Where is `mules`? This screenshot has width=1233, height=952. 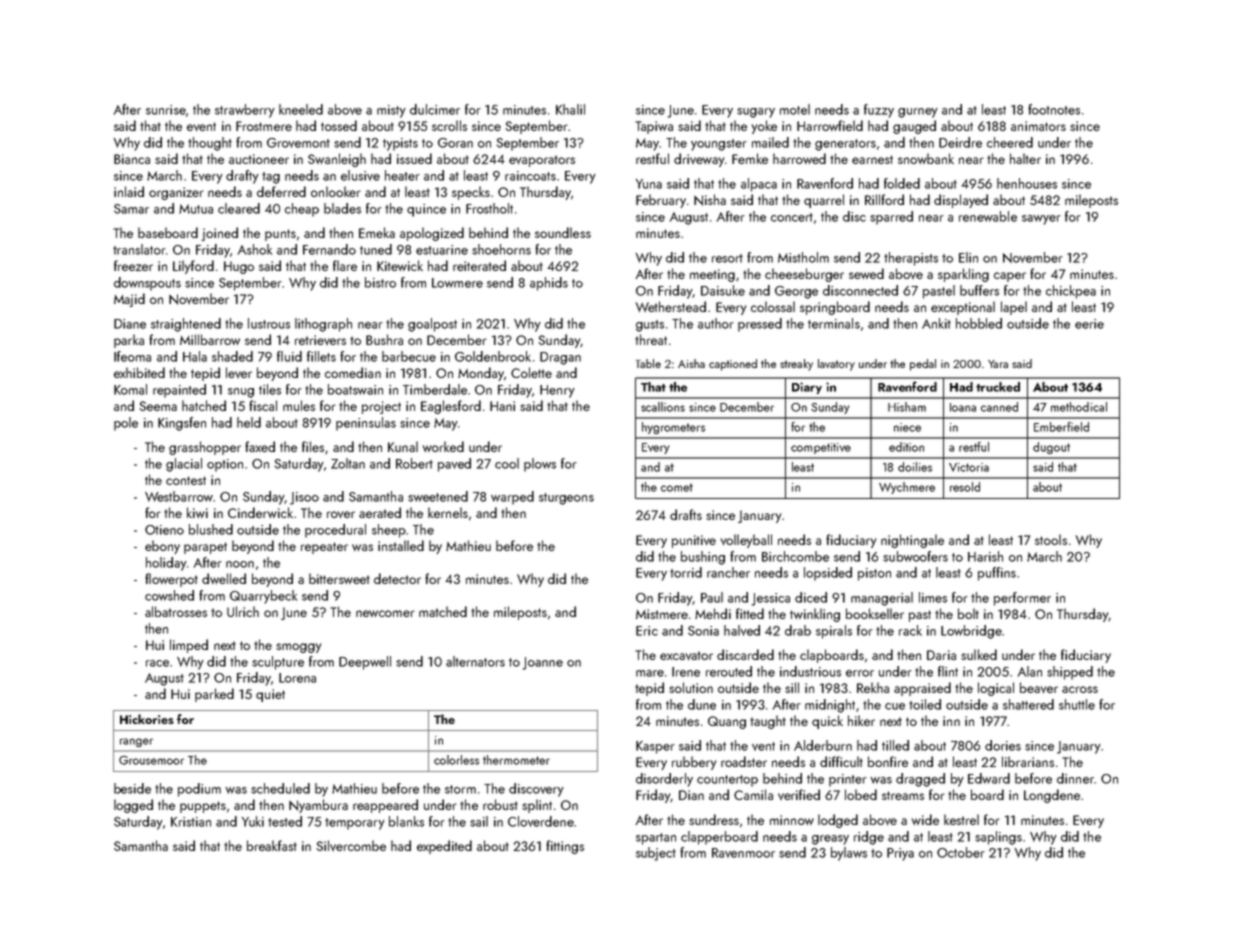
mules is located at coordinates (299, 405).
